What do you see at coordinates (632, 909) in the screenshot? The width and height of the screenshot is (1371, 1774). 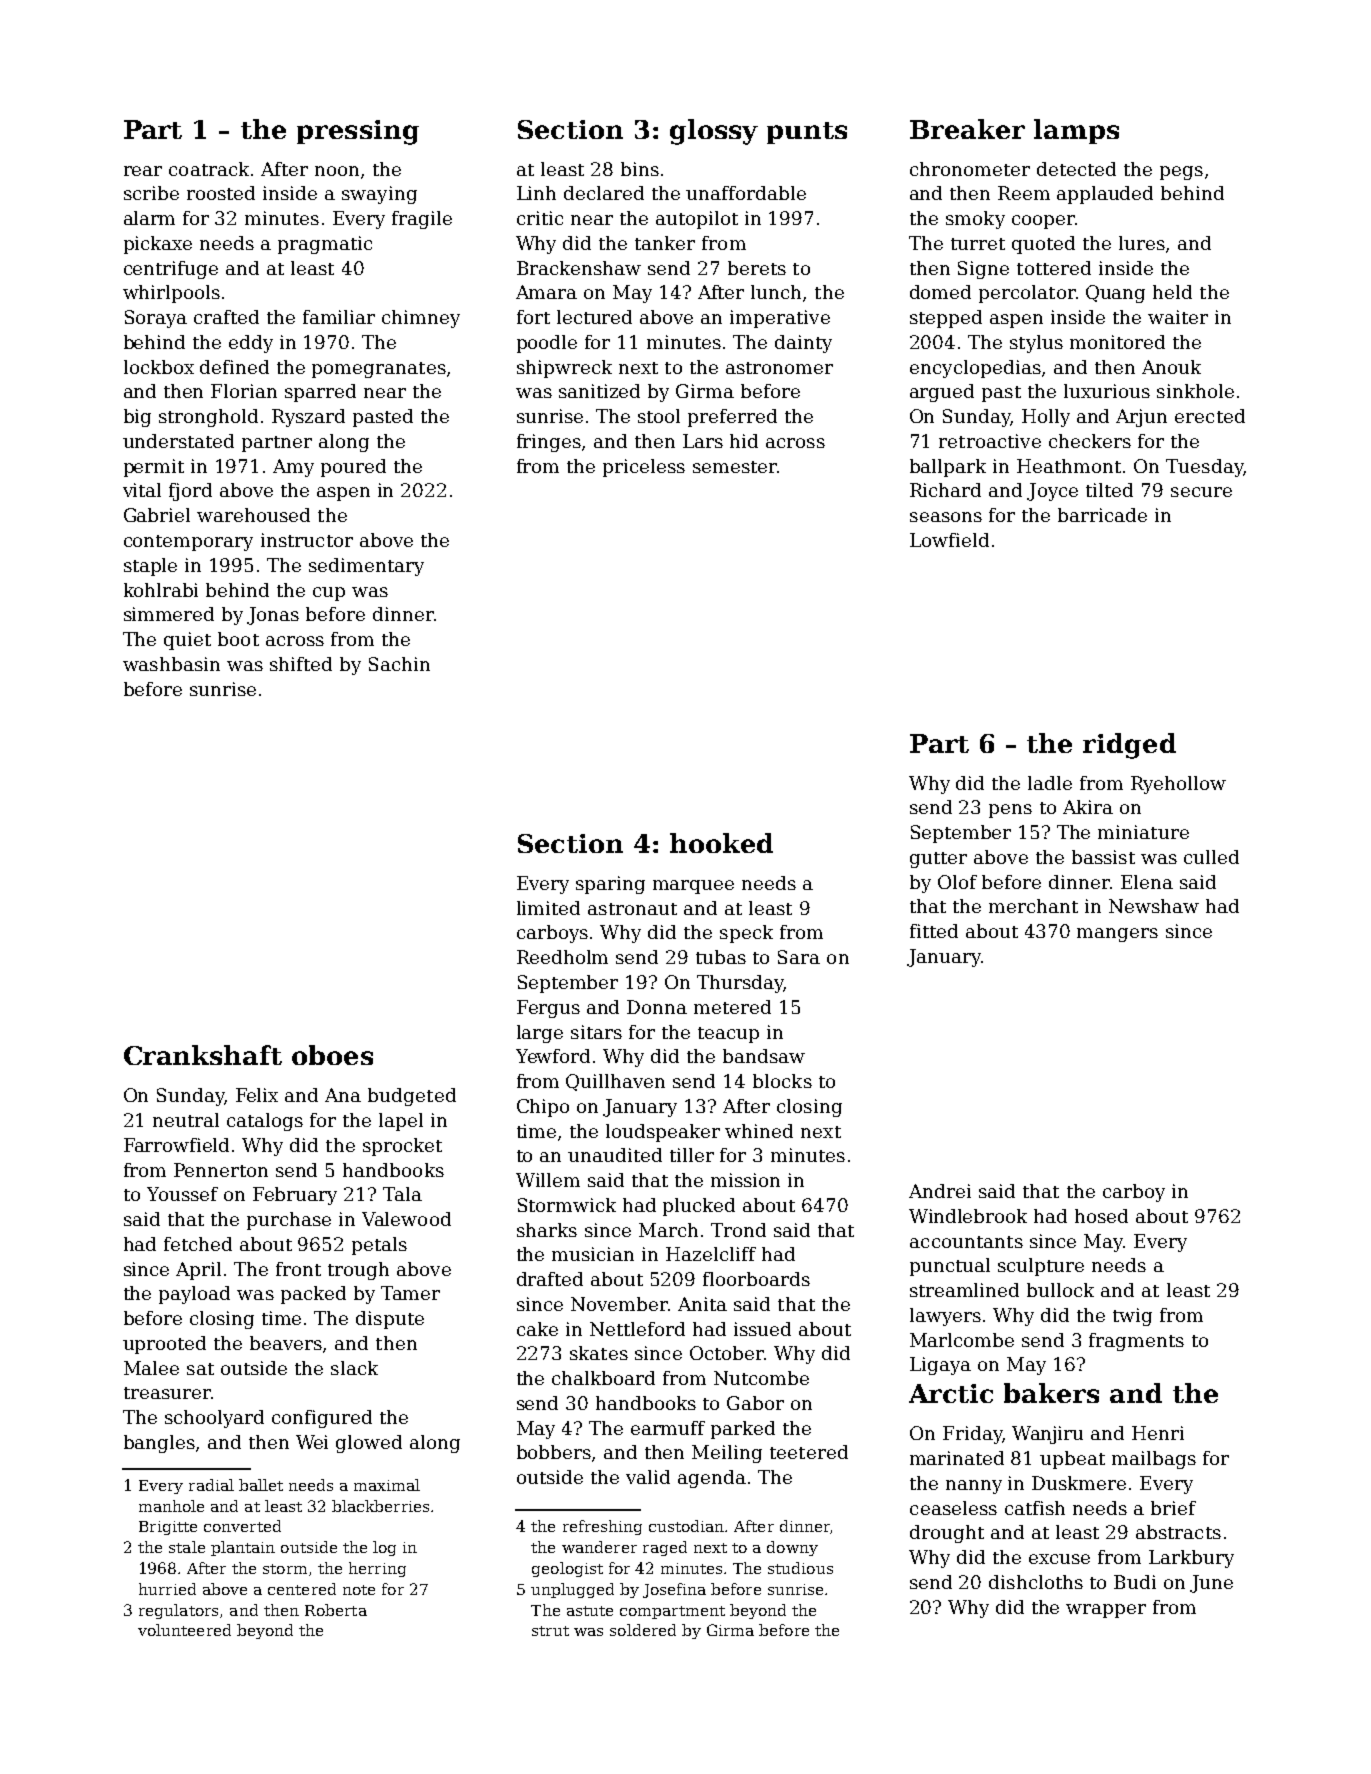 I see `astronaut` at bounding box center [632, 909].
